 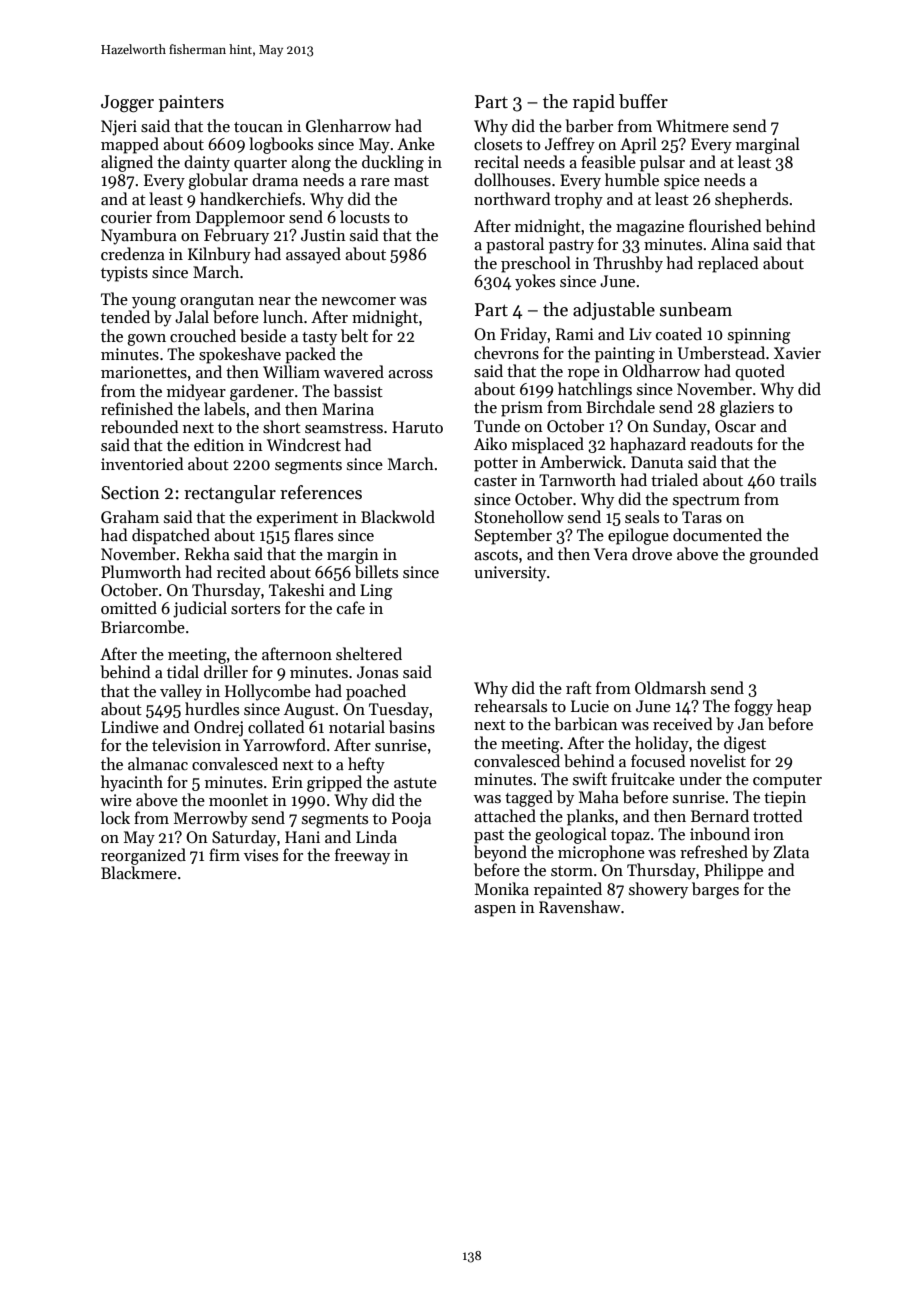 What do you see at coordinates (535, 282) in the document?
I see `yokes` at bounding box center [535, 282].
